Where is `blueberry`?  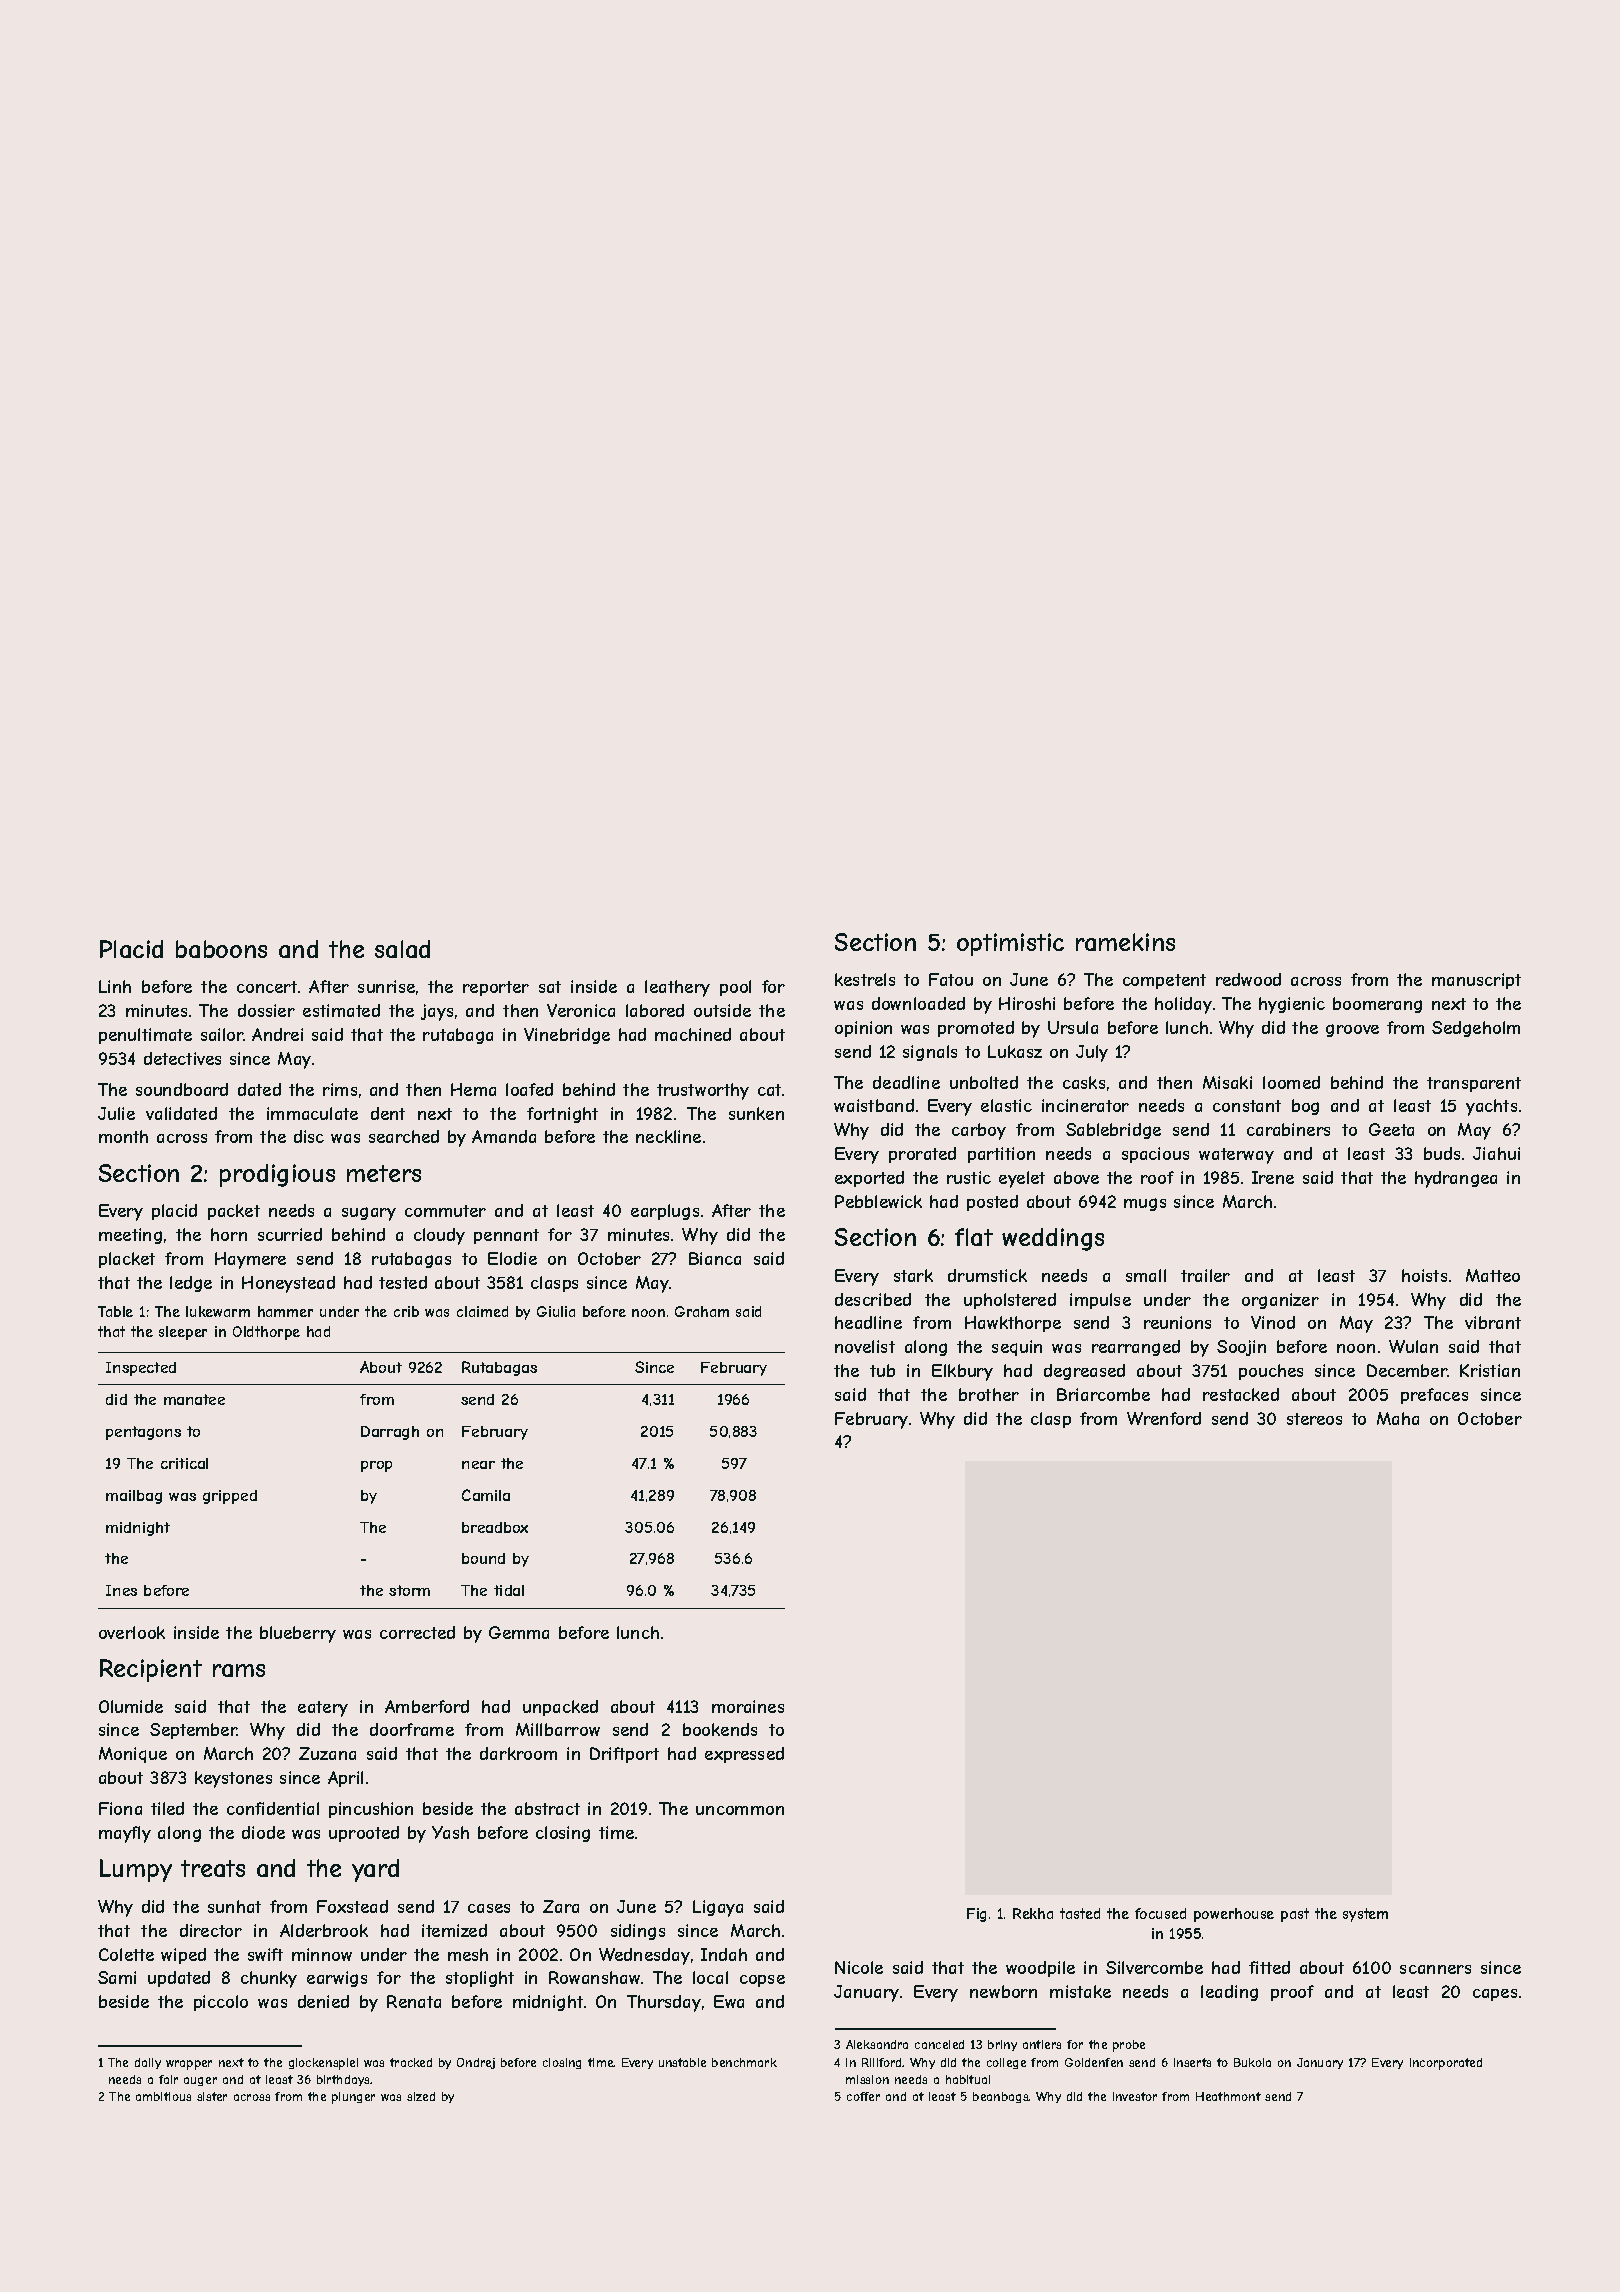 blueberry is located at coordinates (298, 1634).
